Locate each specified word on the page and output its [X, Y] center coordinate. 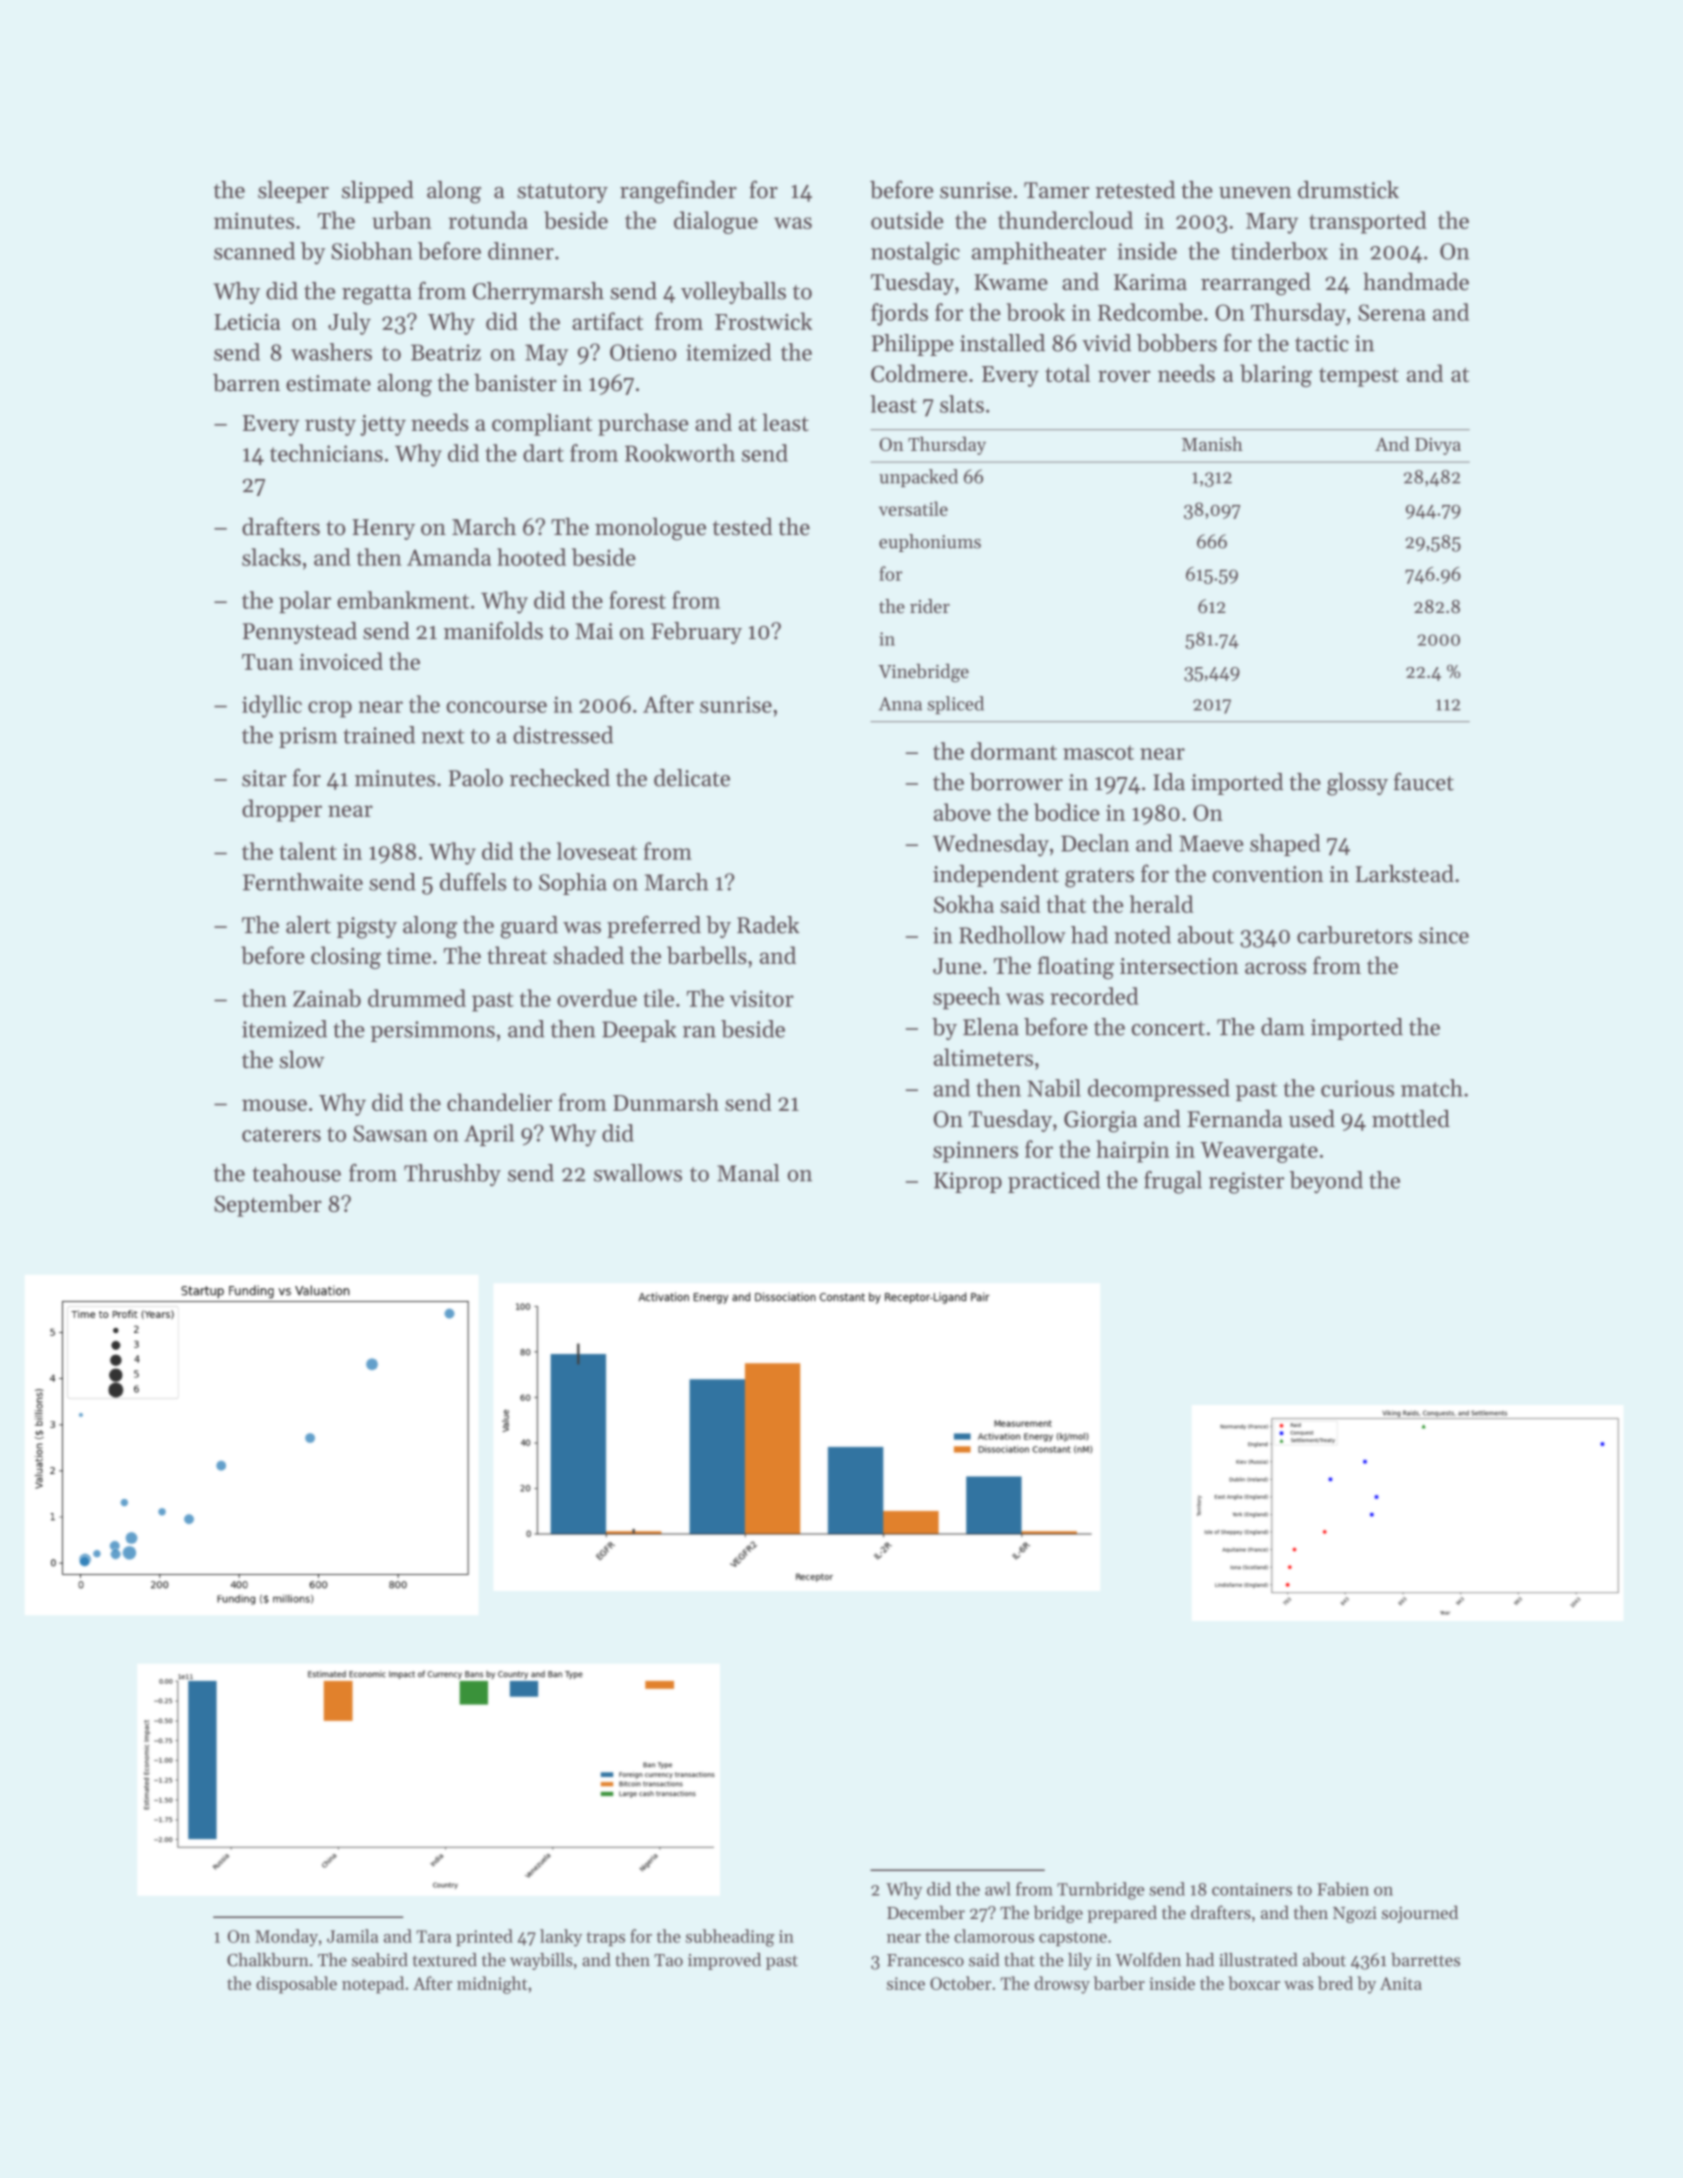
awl [998, 1889]
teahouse [296, 1173]
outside [907, 220]
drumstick [1348, 190]
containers [1252, 1889]
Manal [748, 1173]
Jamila [352, 1936]
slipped [378, 192]
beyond [1326, 1182]
